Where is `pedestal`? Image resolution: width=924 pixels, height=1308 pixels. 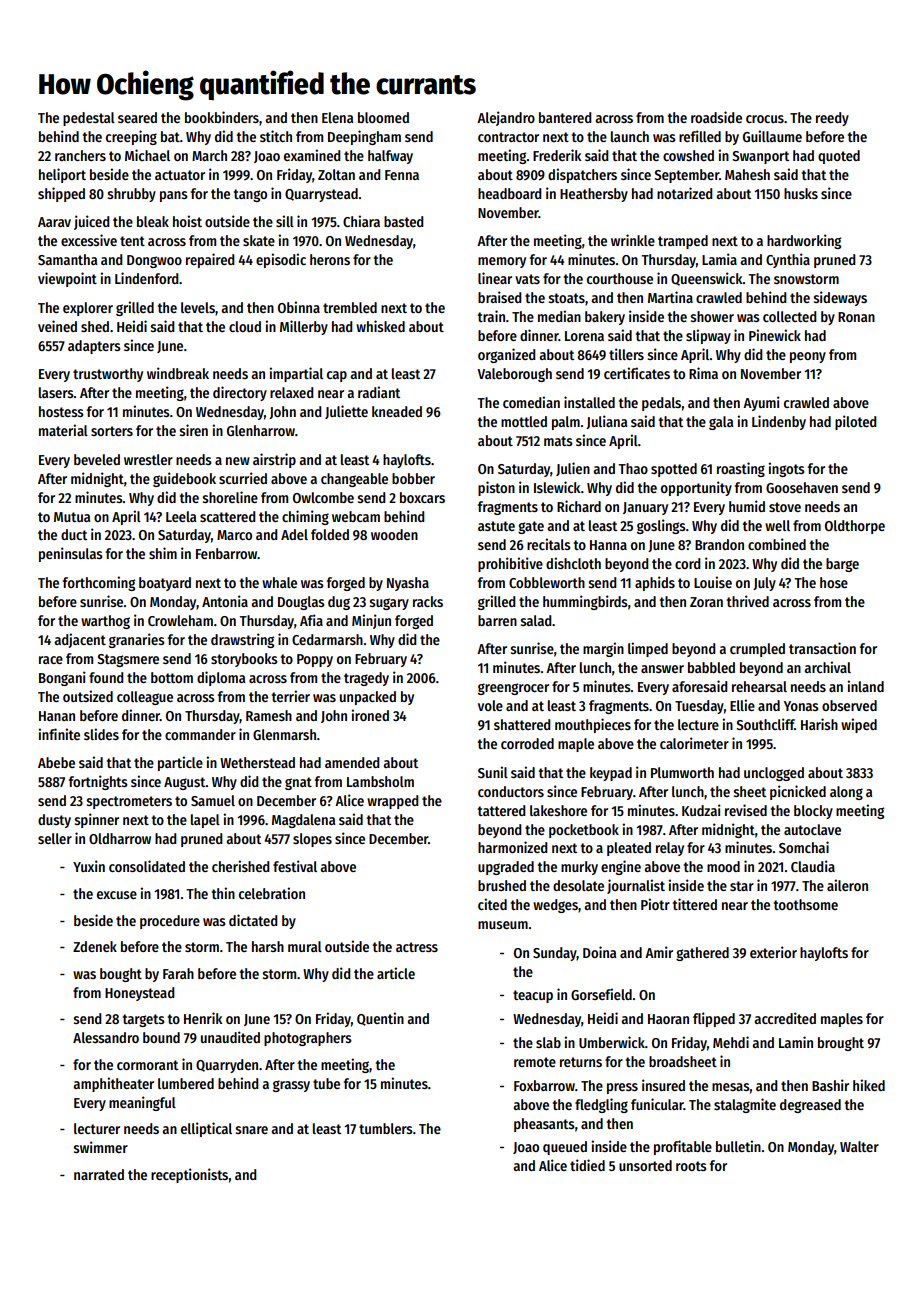
pedestal is located at coordinates (89, 119).
